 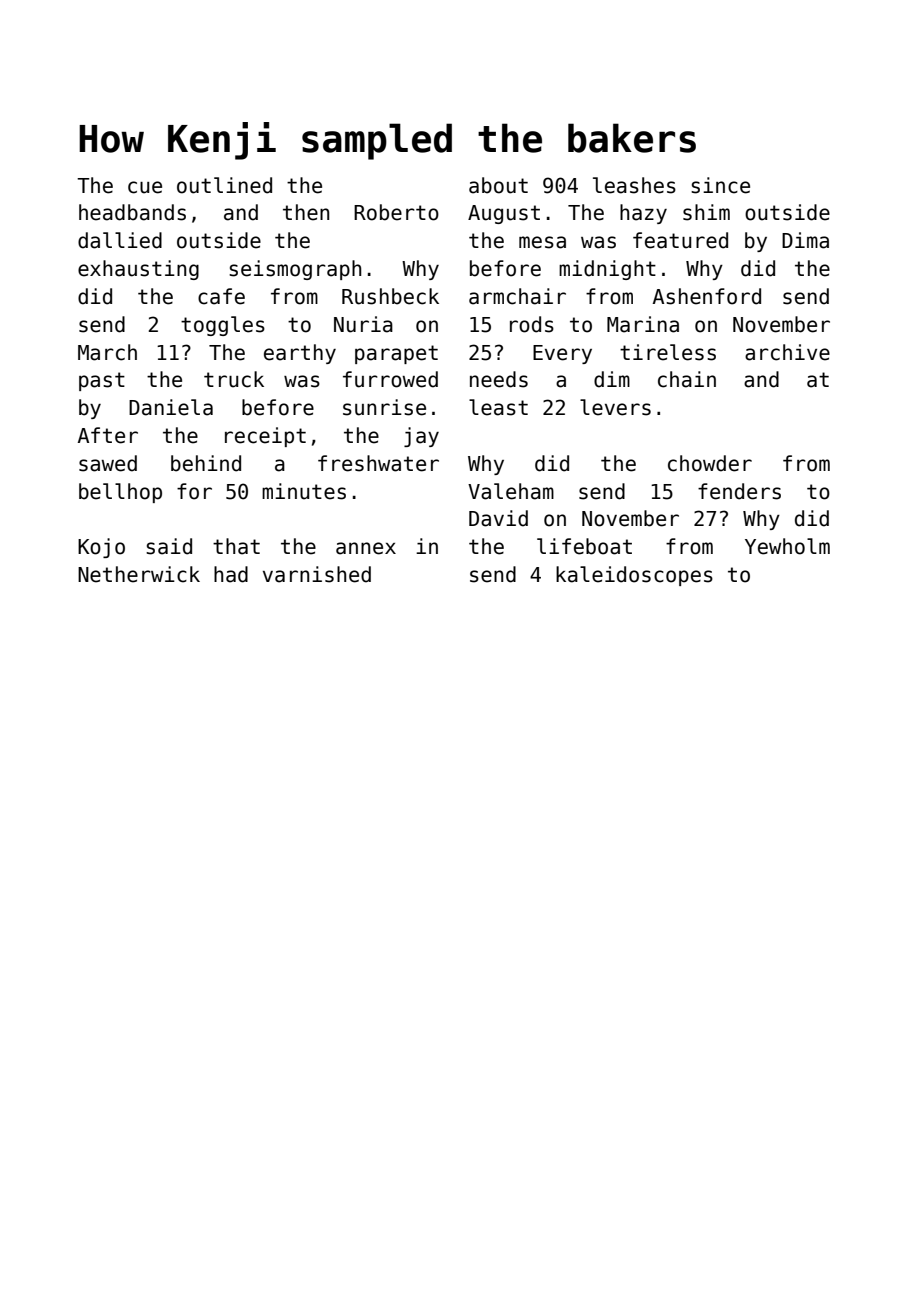 What do you see at coordinates (101, 548) in the image?
I see `Kojo` at bounding box center [101, 548].
